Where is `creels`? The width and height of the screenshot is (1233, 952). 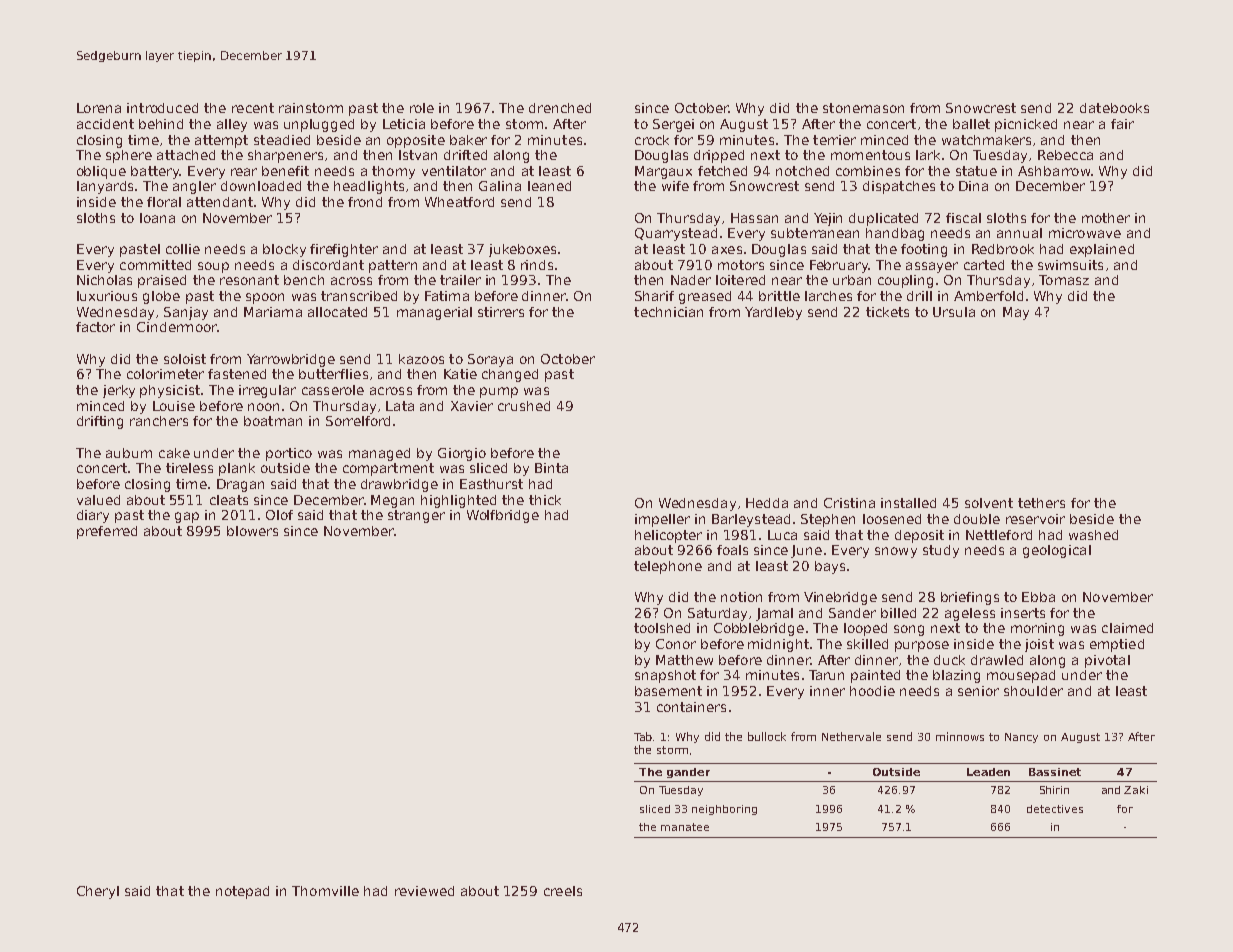 creels is located at coordinates (563, 891).
